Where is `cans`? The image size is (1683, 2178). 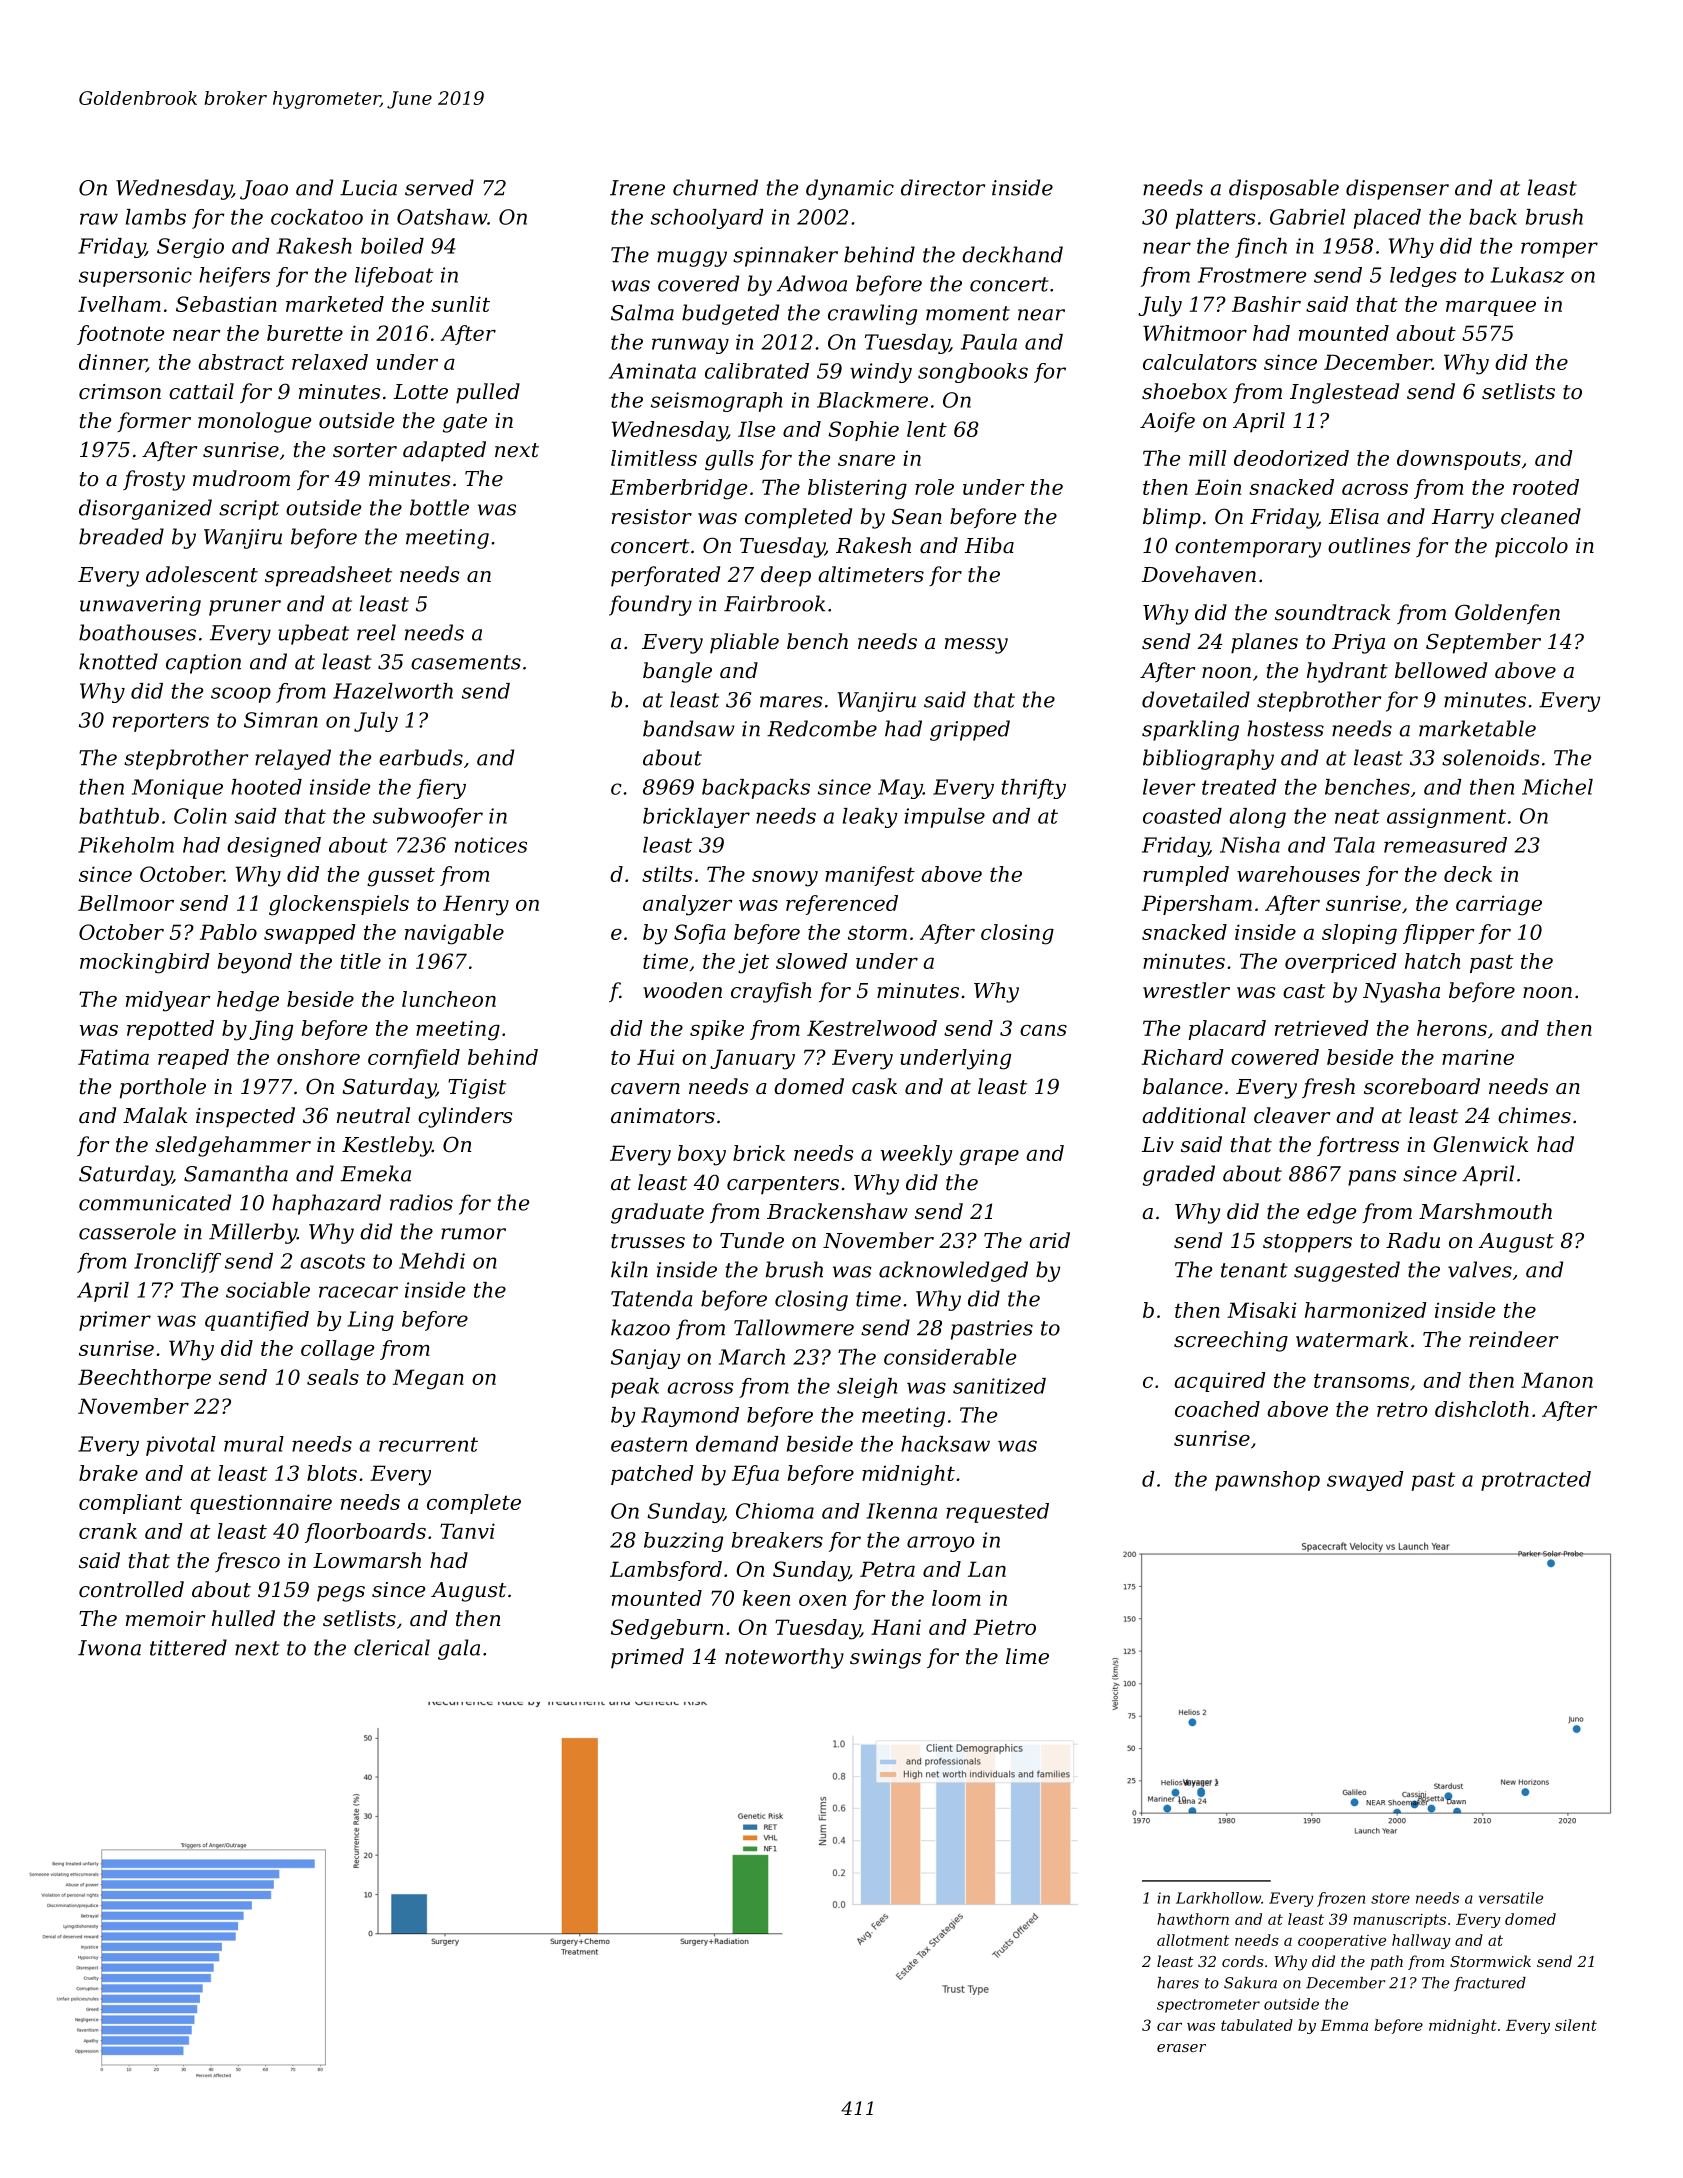 cans is located at coordinates (1043, 1030).
